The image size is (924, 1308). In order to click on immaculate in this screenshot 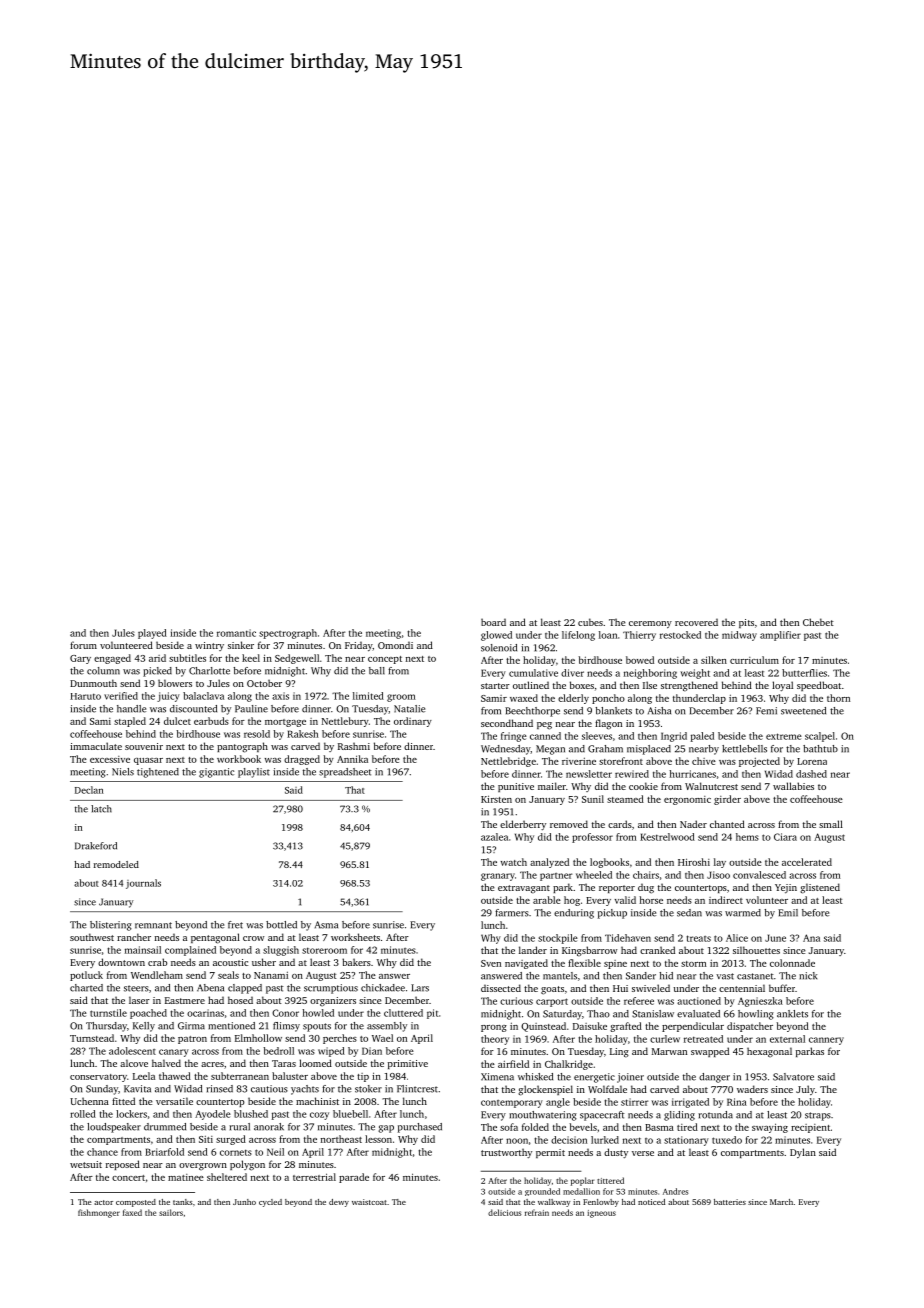, I will do `click(96, 746)`.
